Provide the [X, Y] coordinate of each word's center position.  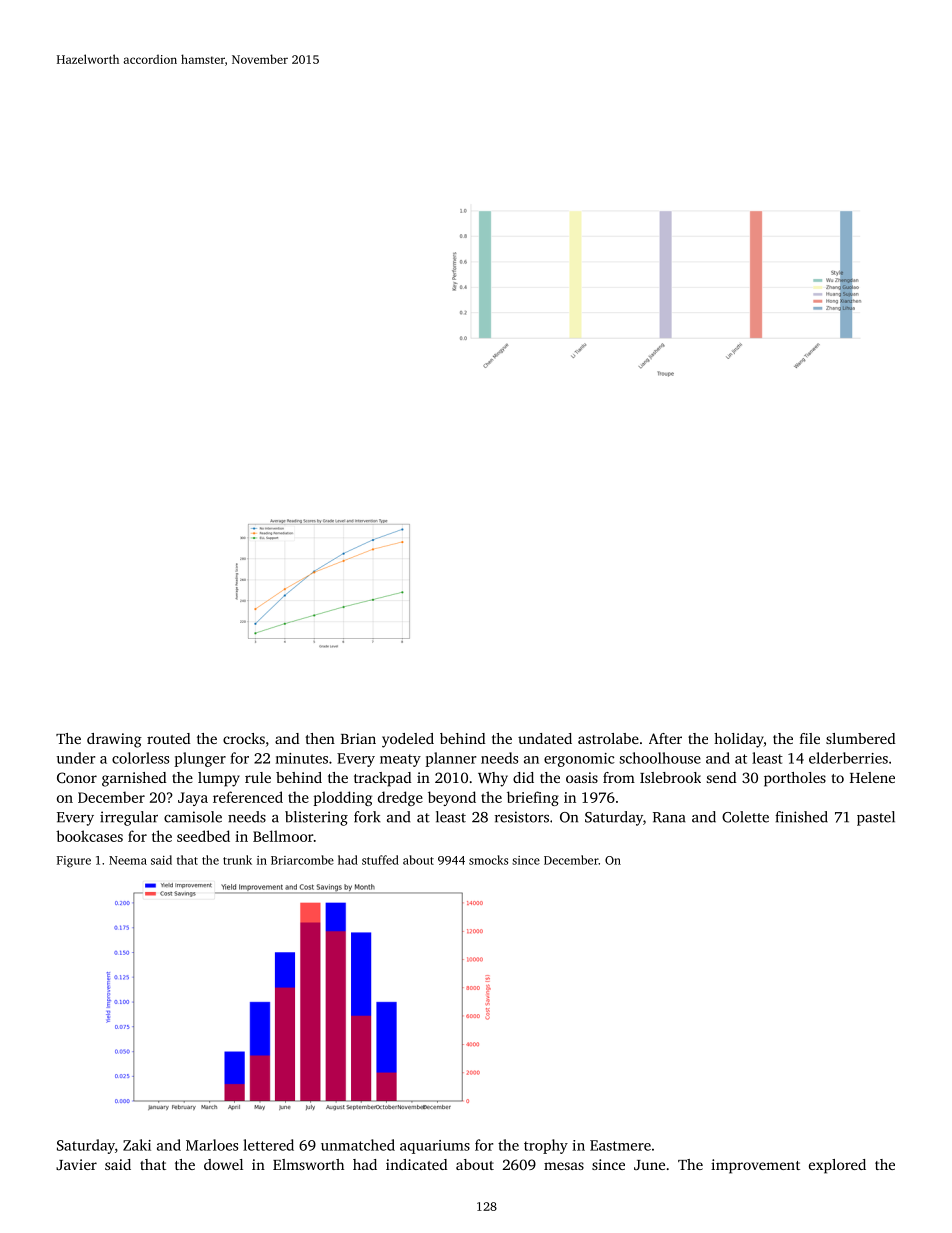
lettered [268, 1145]
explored [837, 1166]
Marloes [212, 1145]
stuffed [380, 860]
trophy [546, 1146]
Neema [128, 860]
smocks [488, 860]
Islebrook [670, 777]
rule [258, 777]
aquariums [435, 1147]
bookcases [89, 836]
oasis [582, 777]
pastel [876, 818]
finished [801, 817]
